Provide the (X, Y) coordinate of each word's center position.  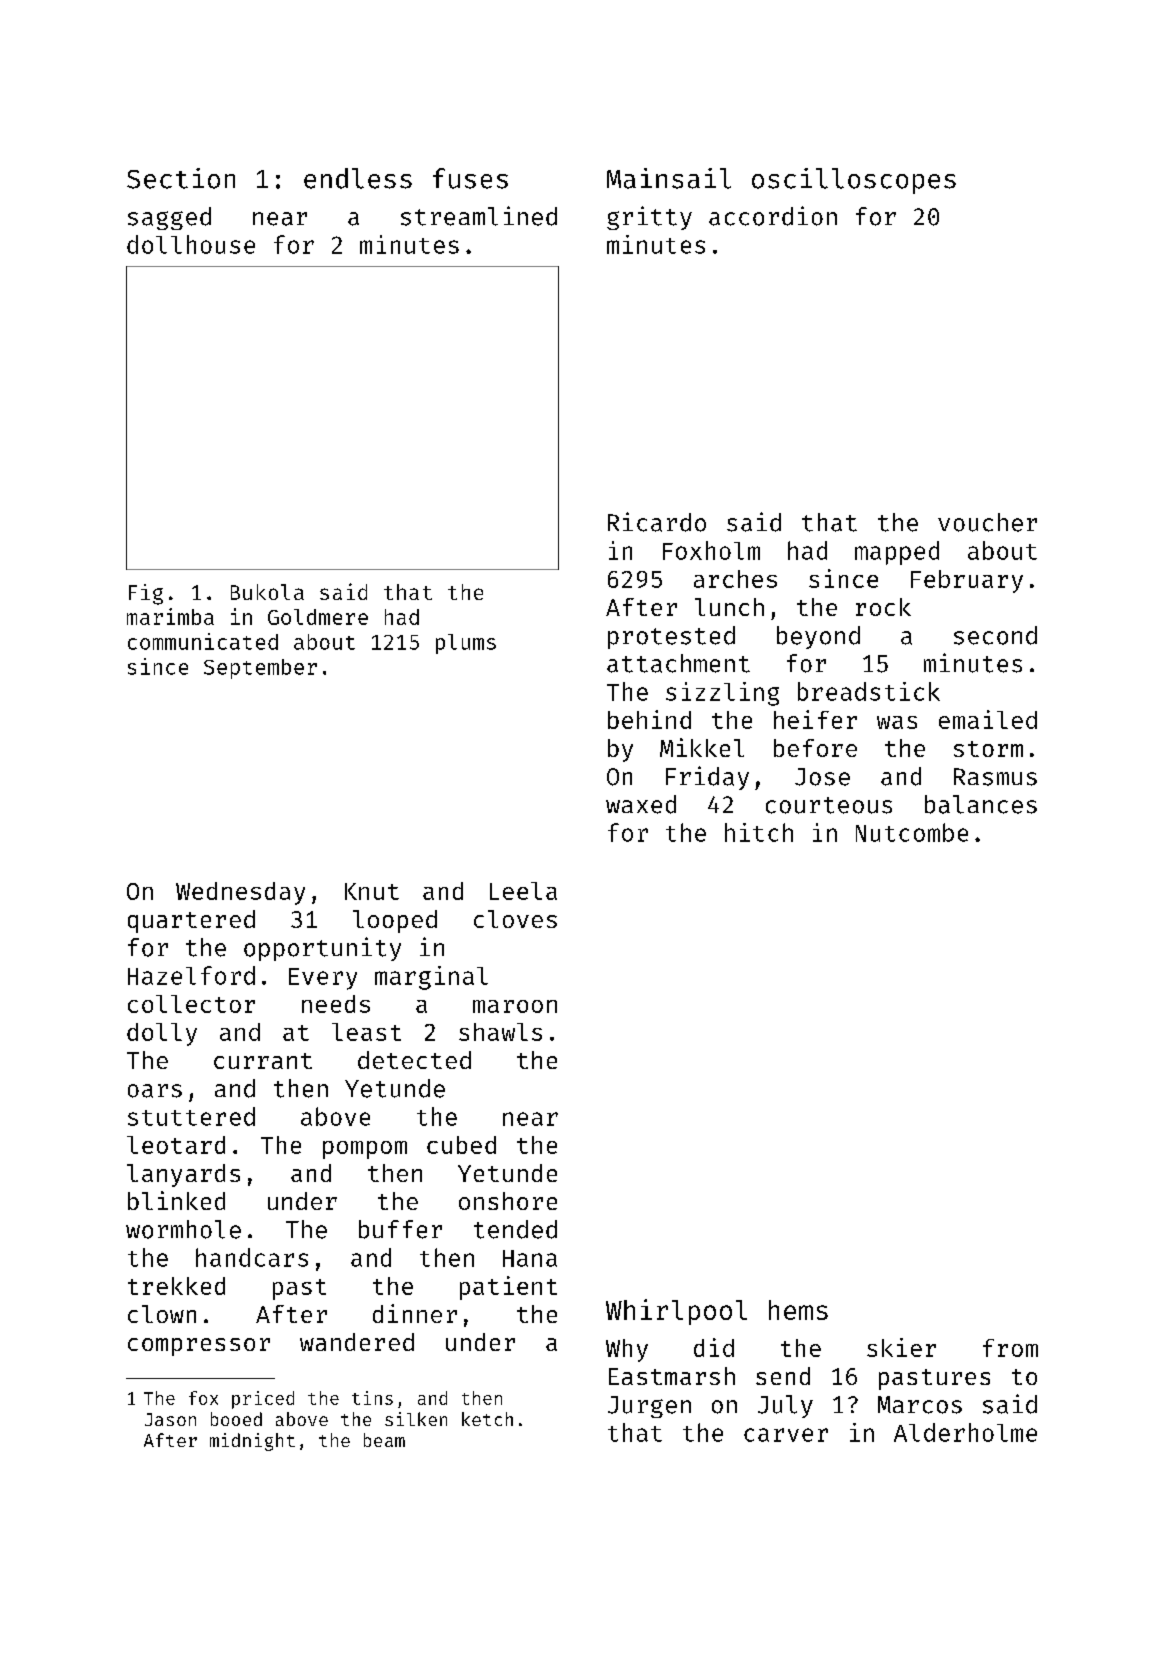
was (897, 722)
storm (988, 749)
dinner (415, 1313)
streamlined (479, 216)
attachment (678, 663)
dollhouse (191, 244)
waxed (641, 804)
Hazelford (191, 975)
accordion (773, 216)
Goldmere (318, 617)
